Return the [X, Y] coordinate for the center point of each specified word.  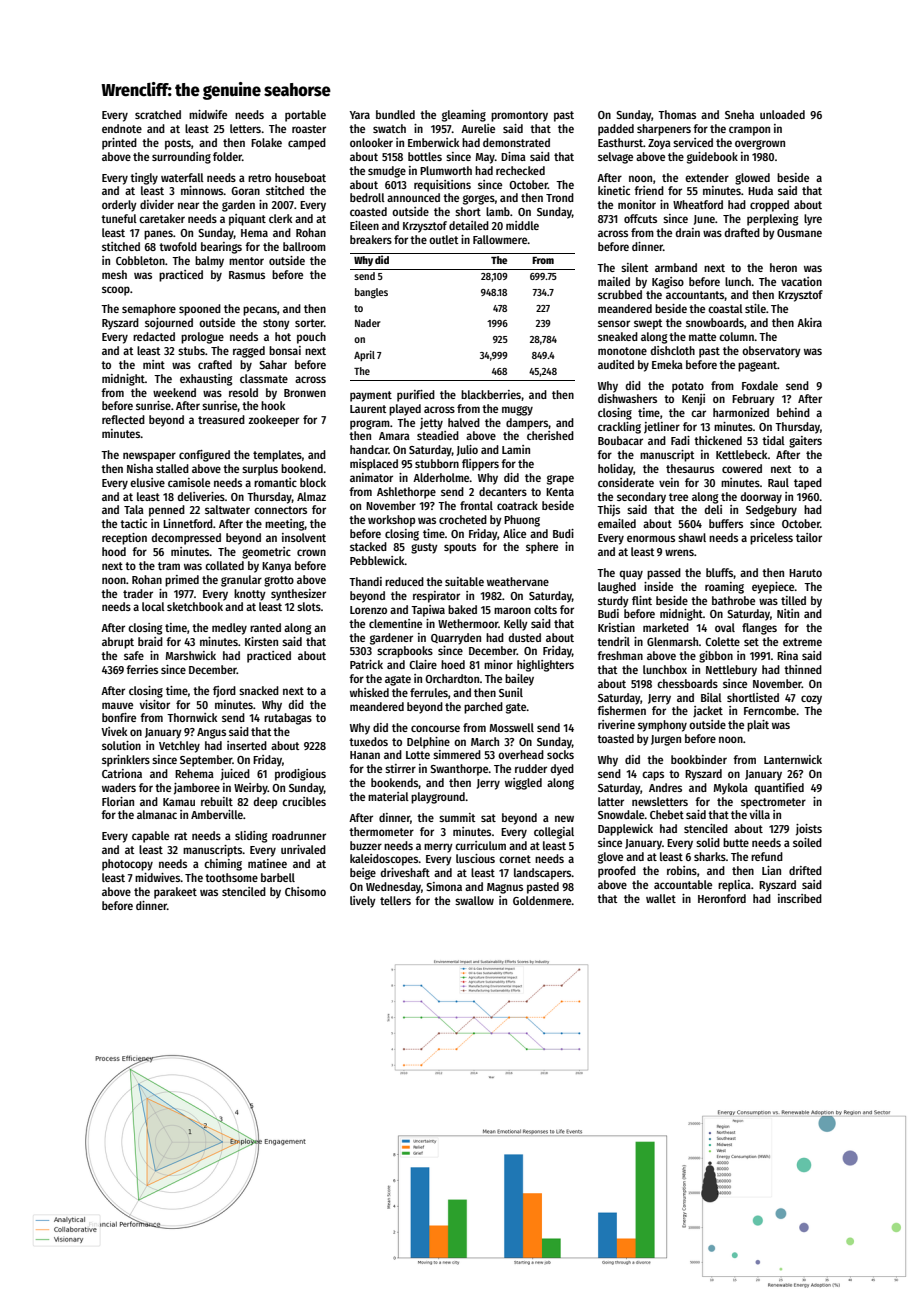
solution [121, 745]
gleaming [464, 116]
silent [635, 267]
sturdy [613, 602]
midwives [158, 877]
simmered [457, 754]
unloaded [782, 114]
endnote [122, 128]
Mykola [731, 789]
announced [413, 197]
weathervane [518, 581]
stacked [368, 546]
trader [138, 593]
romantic [275, 482]
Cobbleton [140, 260]
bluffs [720, 573]
